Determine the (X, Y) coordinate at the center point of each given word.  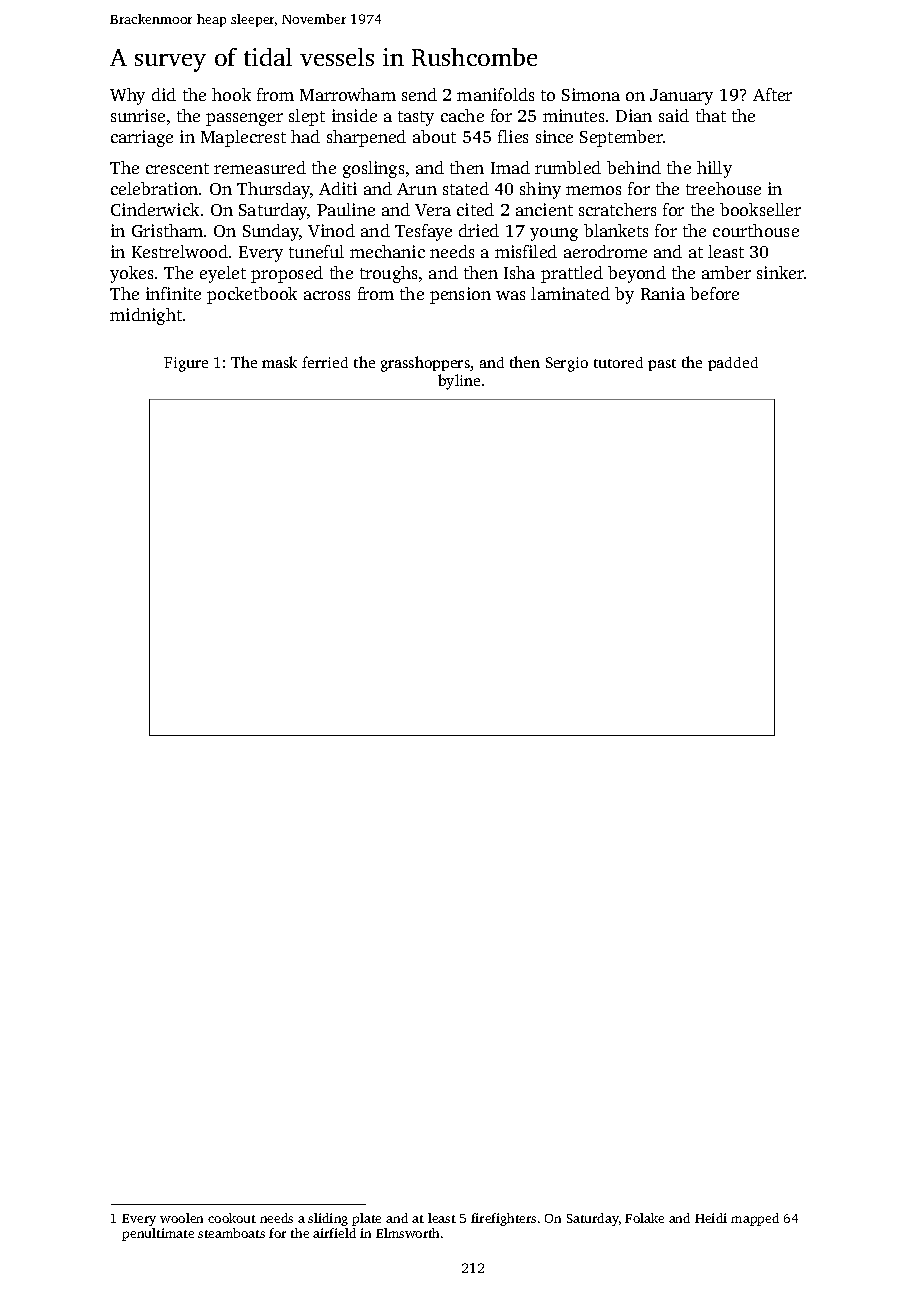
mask (279, 362)
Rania (663, 293)
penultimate (158, 1234)
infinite (173, 293)
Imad (510, 167)
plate (366, 1219)
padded (733, 364)
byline (459, 382)
